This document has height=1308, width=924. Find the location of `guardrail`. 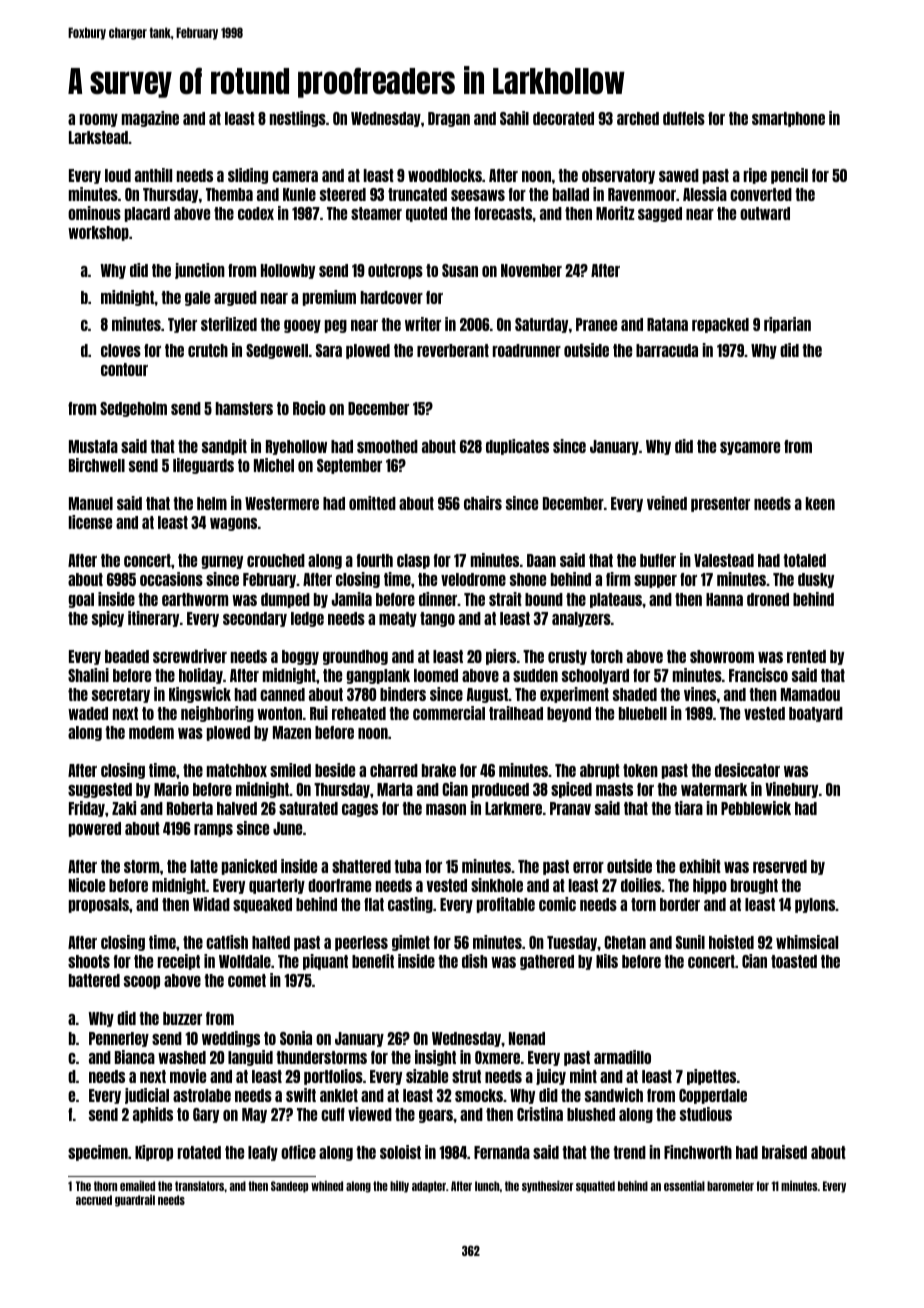

guardrail is located at coordinates (135, 1201).
